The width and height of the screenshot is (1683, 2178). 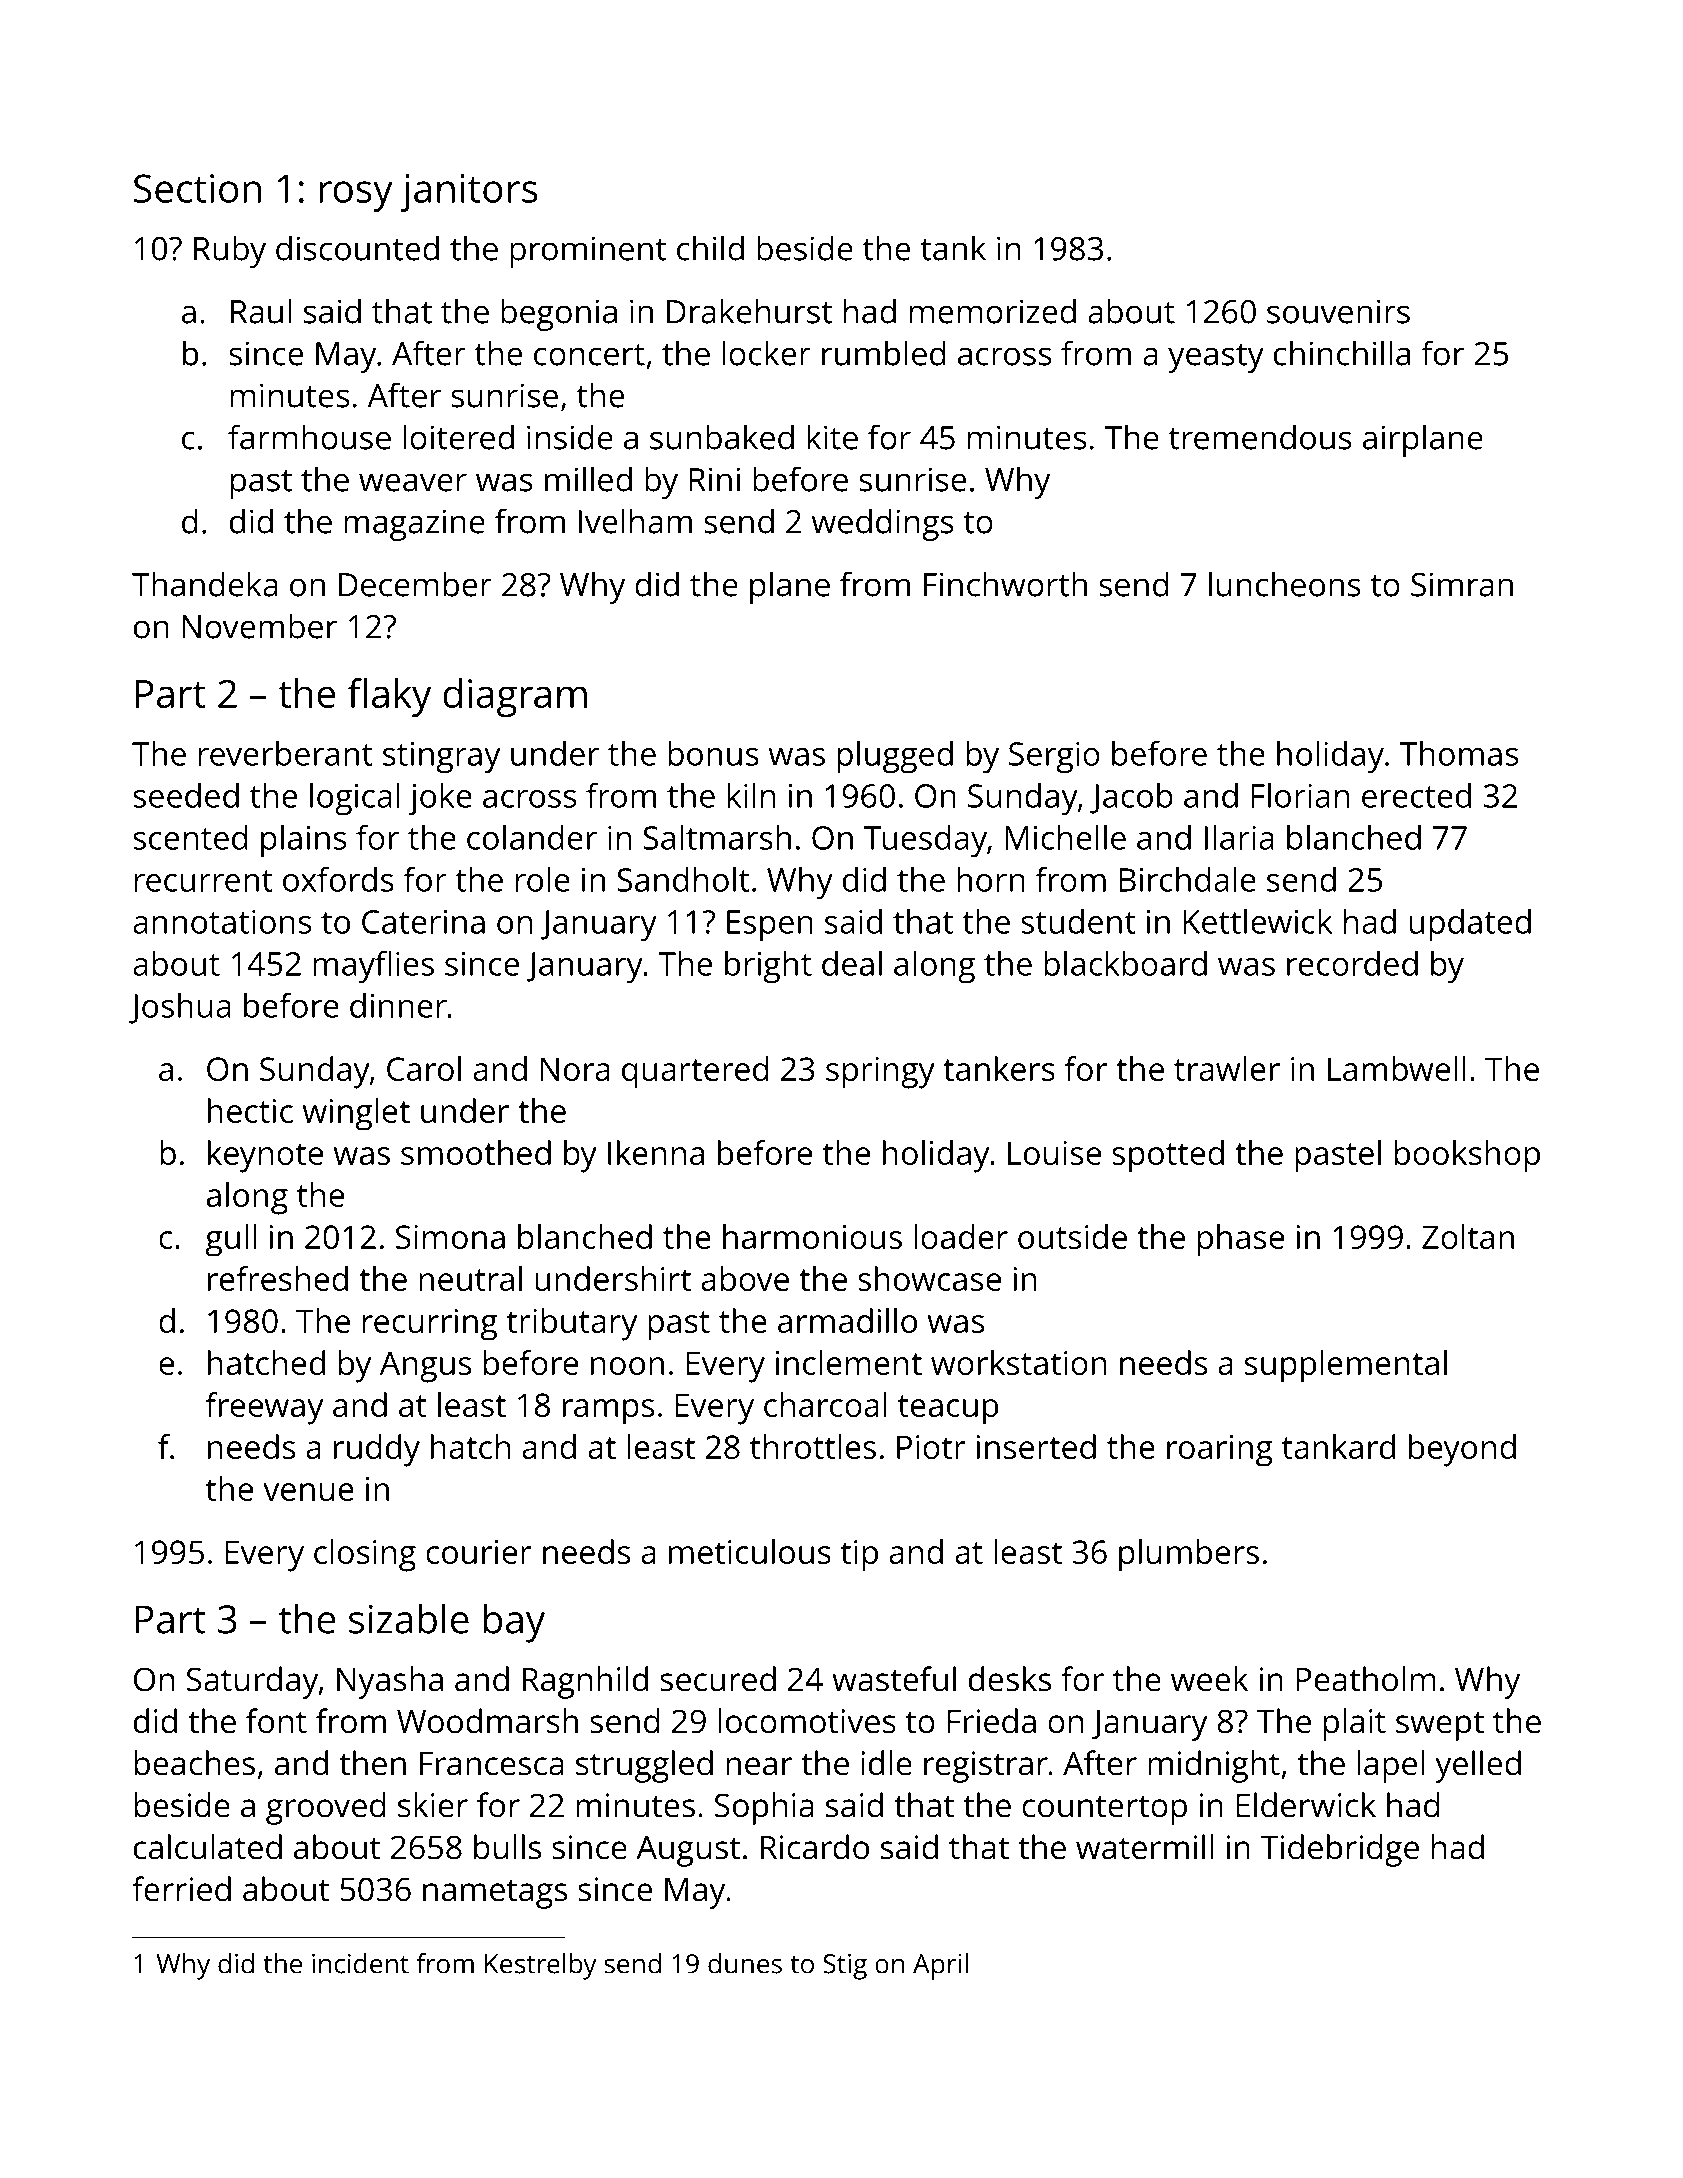 I want to click on rosy, so click(x=356, y=196).
